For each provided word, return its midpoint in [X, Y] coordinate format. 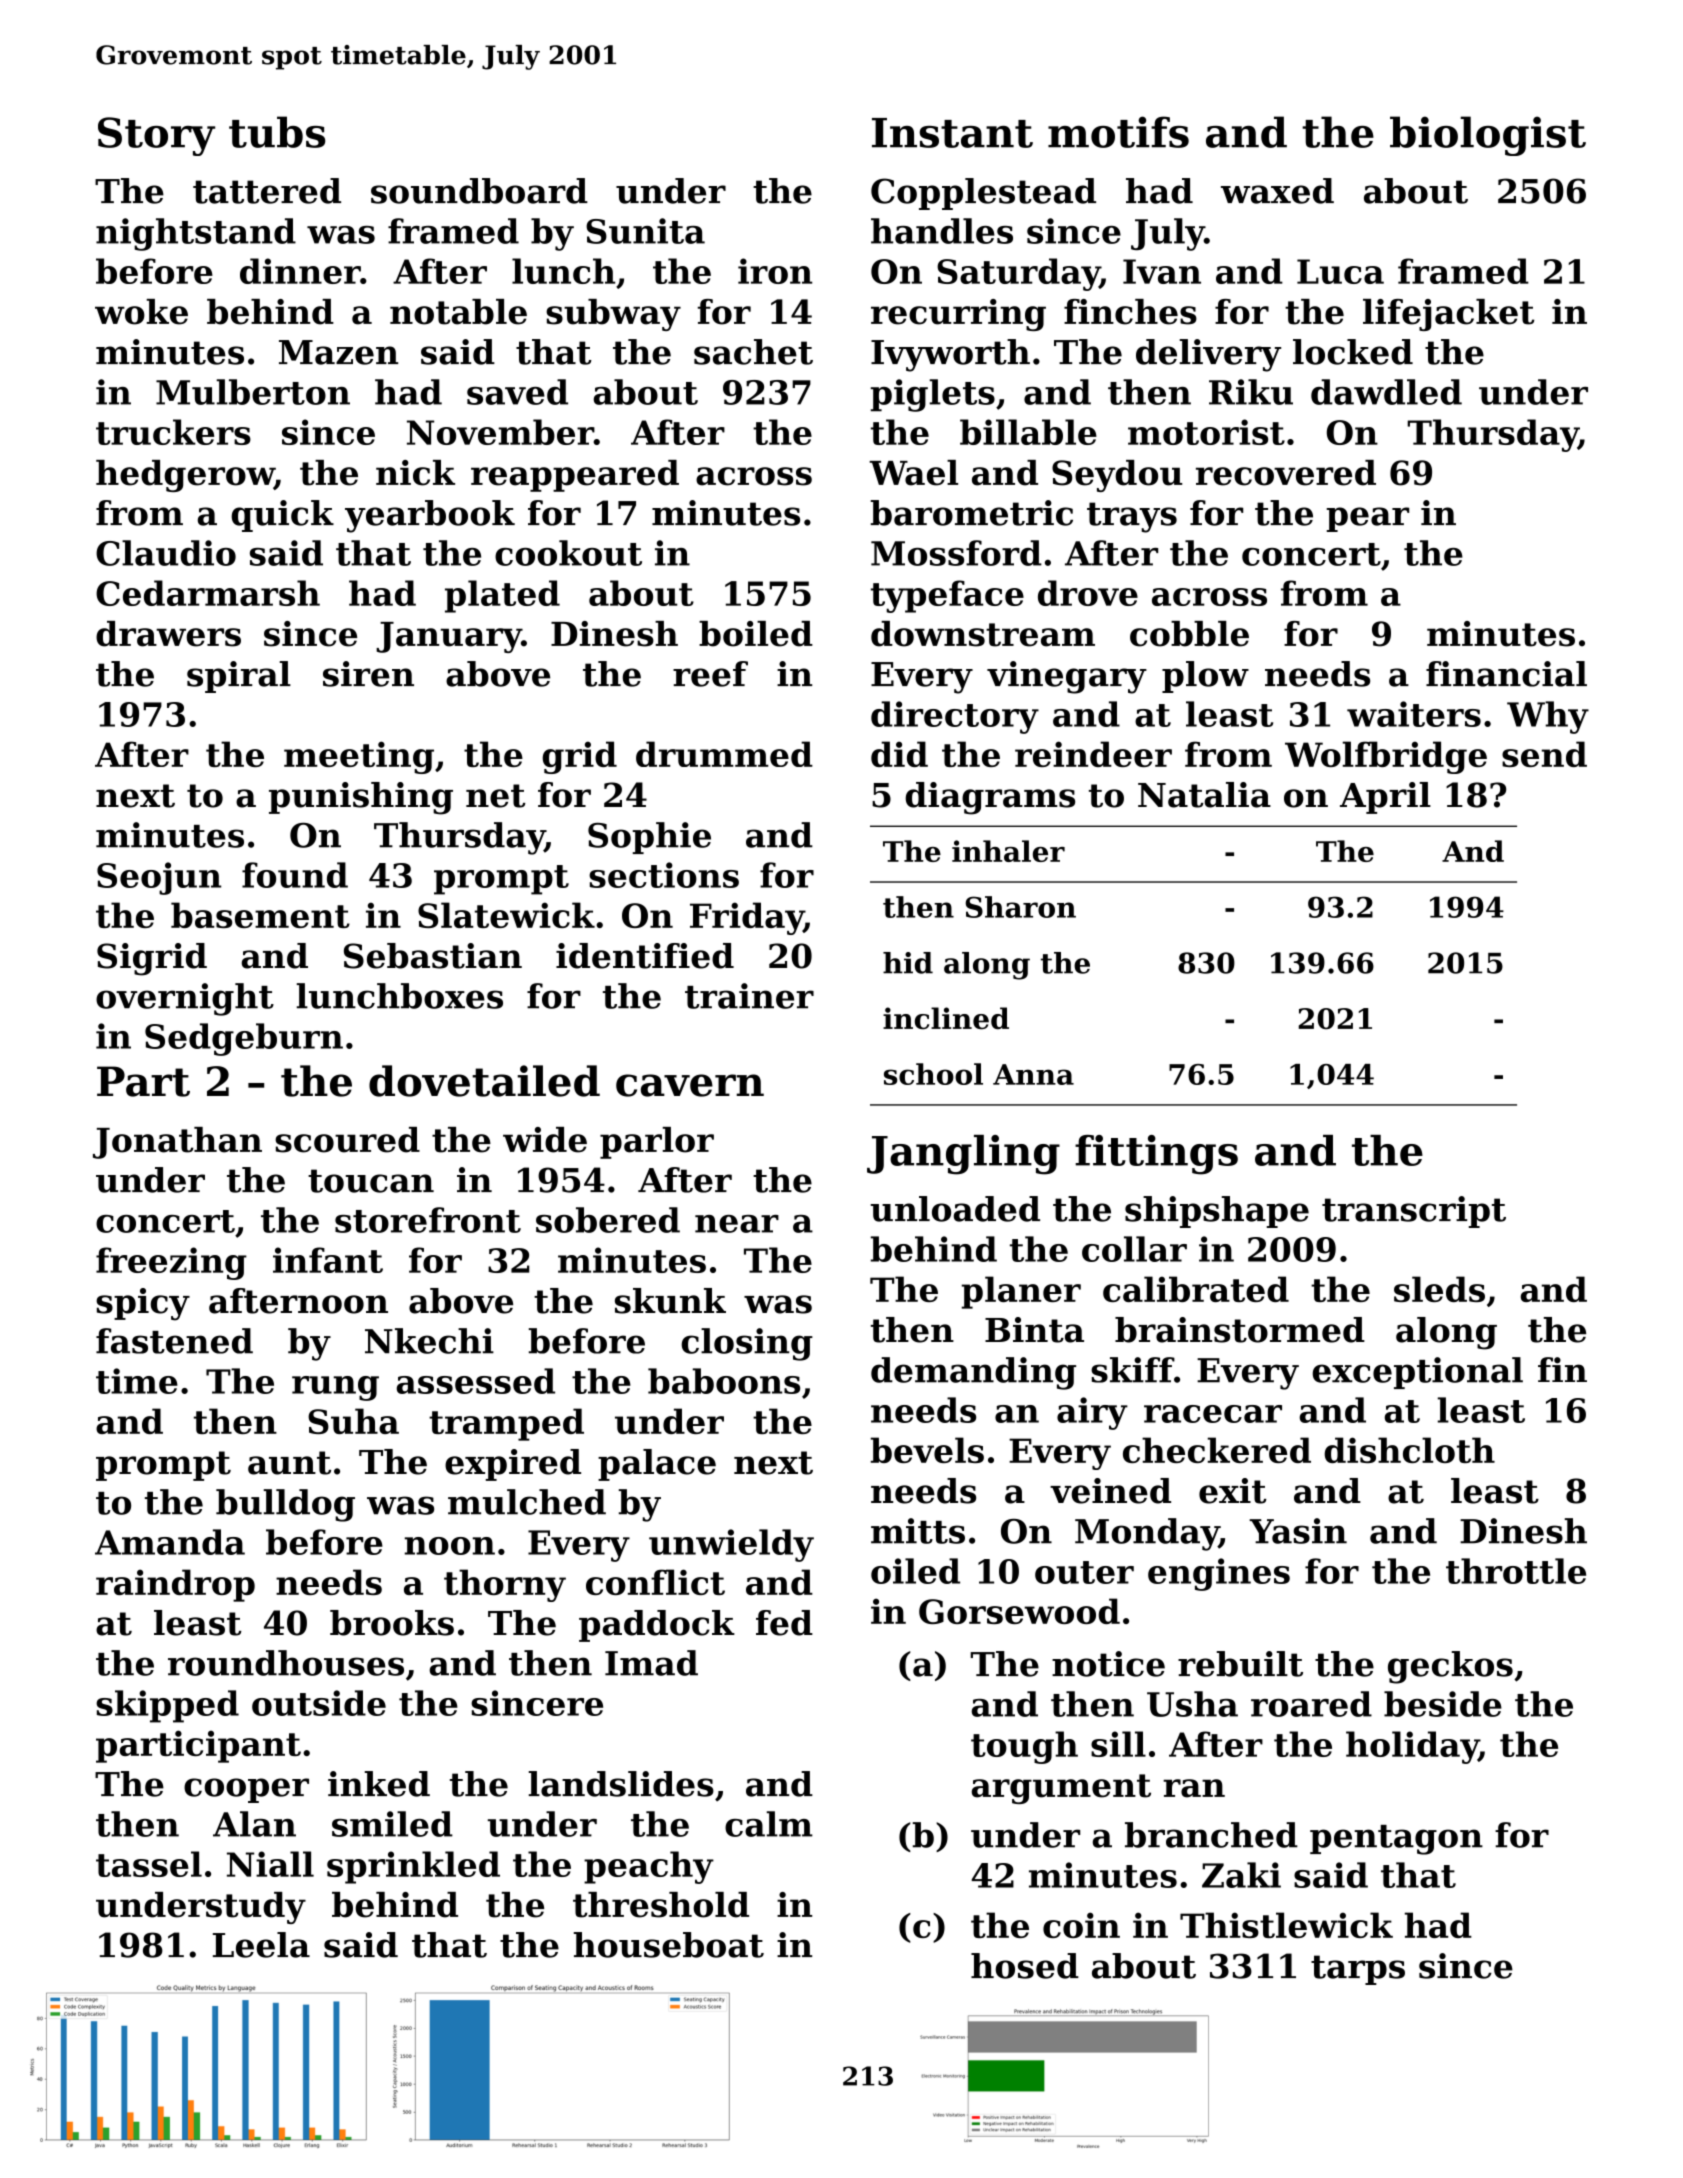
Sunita [645, 231]
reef [710, 674]
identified [645, 956]
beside [1443, 1704]
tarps [1358, 1970]
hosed [1025, 1966]
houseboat [669, 1945]
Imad [651, 1663]
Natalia [1204, 795]
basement [260, 915]
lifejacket [1448, 315]
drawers [168, 634]
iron [775, 271]
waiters [1414, 714]
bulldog [285, 1505]
